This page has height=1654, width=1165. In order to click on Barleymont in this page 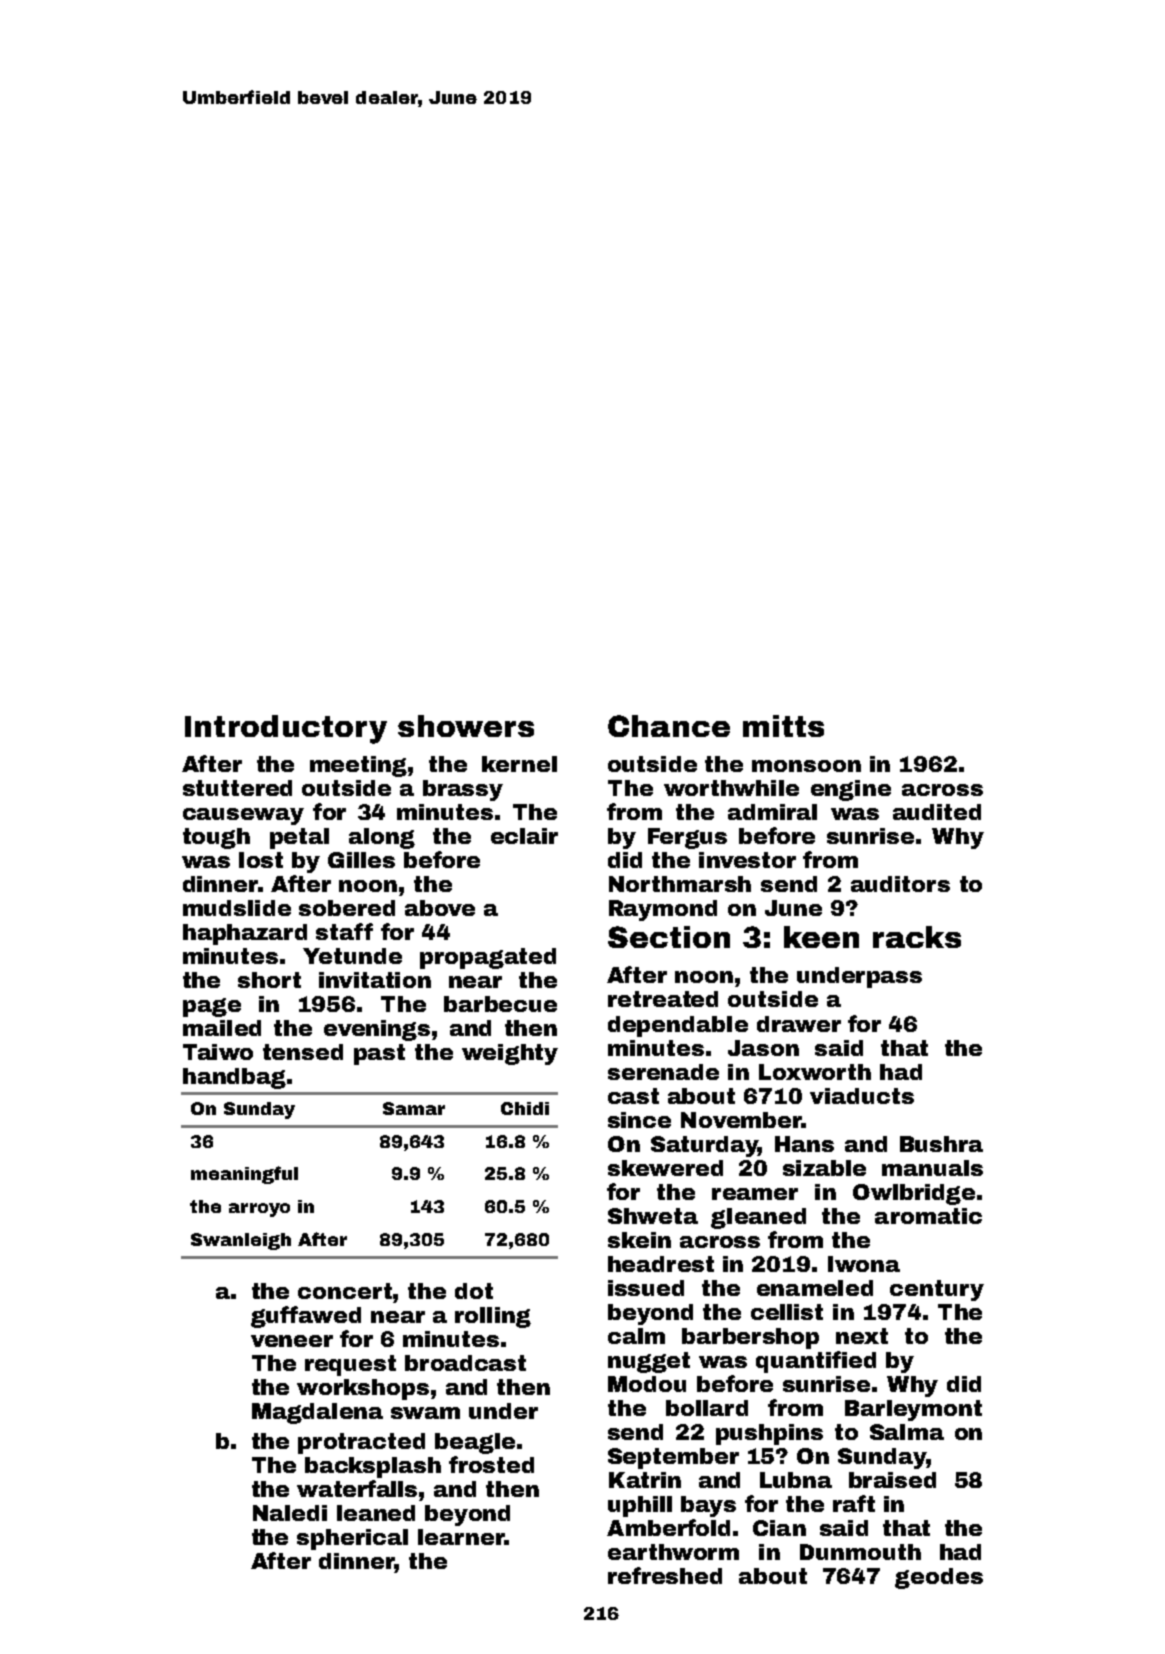, I will do `click(913, 1410)`.
